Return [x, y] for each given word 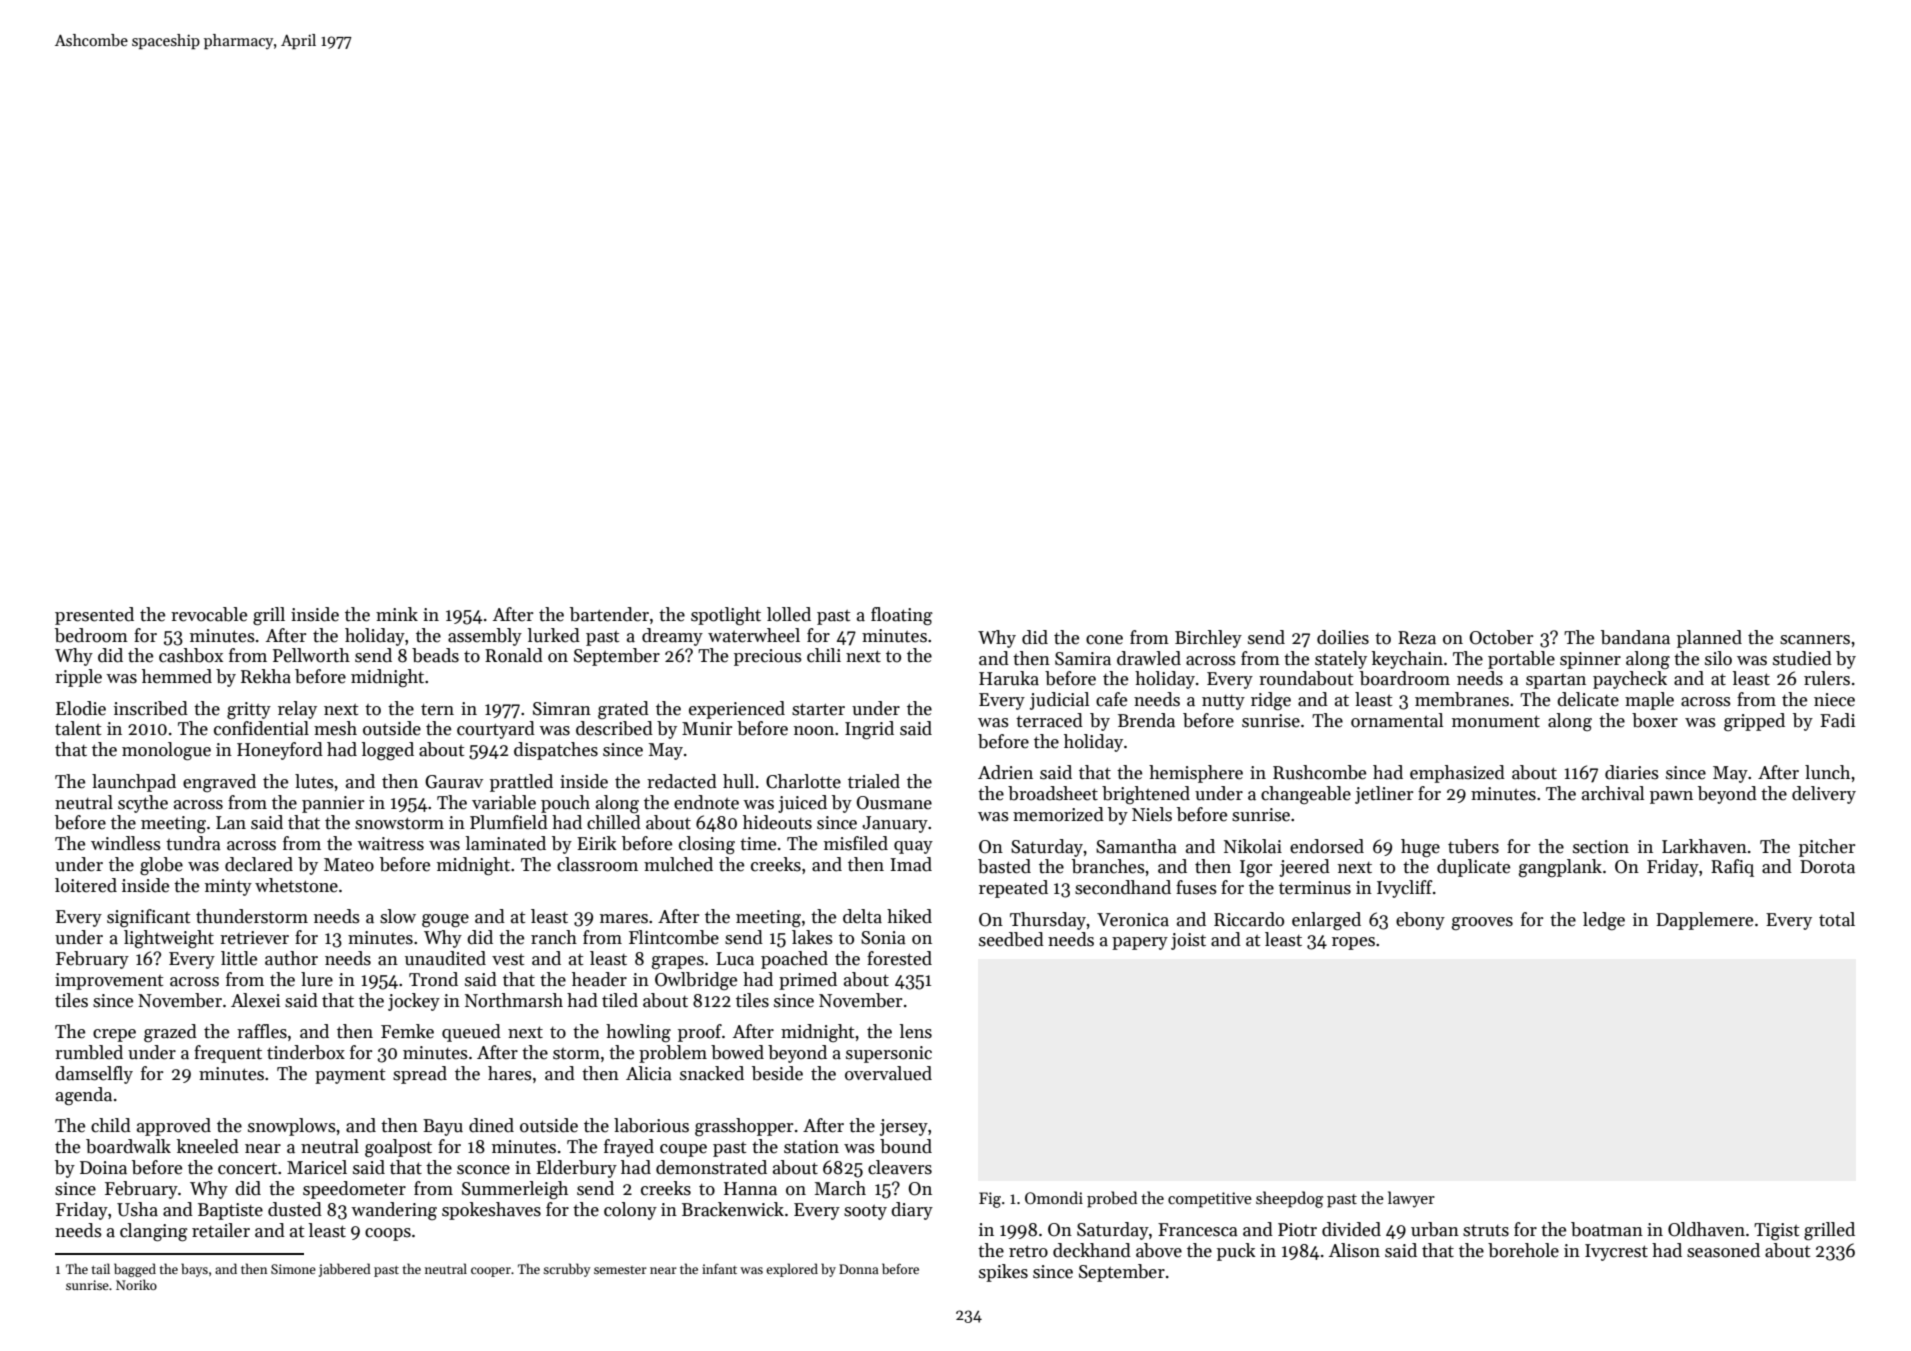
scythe [143, 804]
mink [397, 614]
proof [700, 1033]
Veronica [1133, 920]
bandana [1635, 637]
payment [350, 1076]
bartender [609, 614]
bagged [135, 1270]
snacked [712, 1073]
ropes [1353, 943]
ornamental [1397, 720]
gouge [445, 921]
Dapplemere [1704, 921]
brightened [1146, 795]
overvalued [888, 1073]
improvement [109, 981]
